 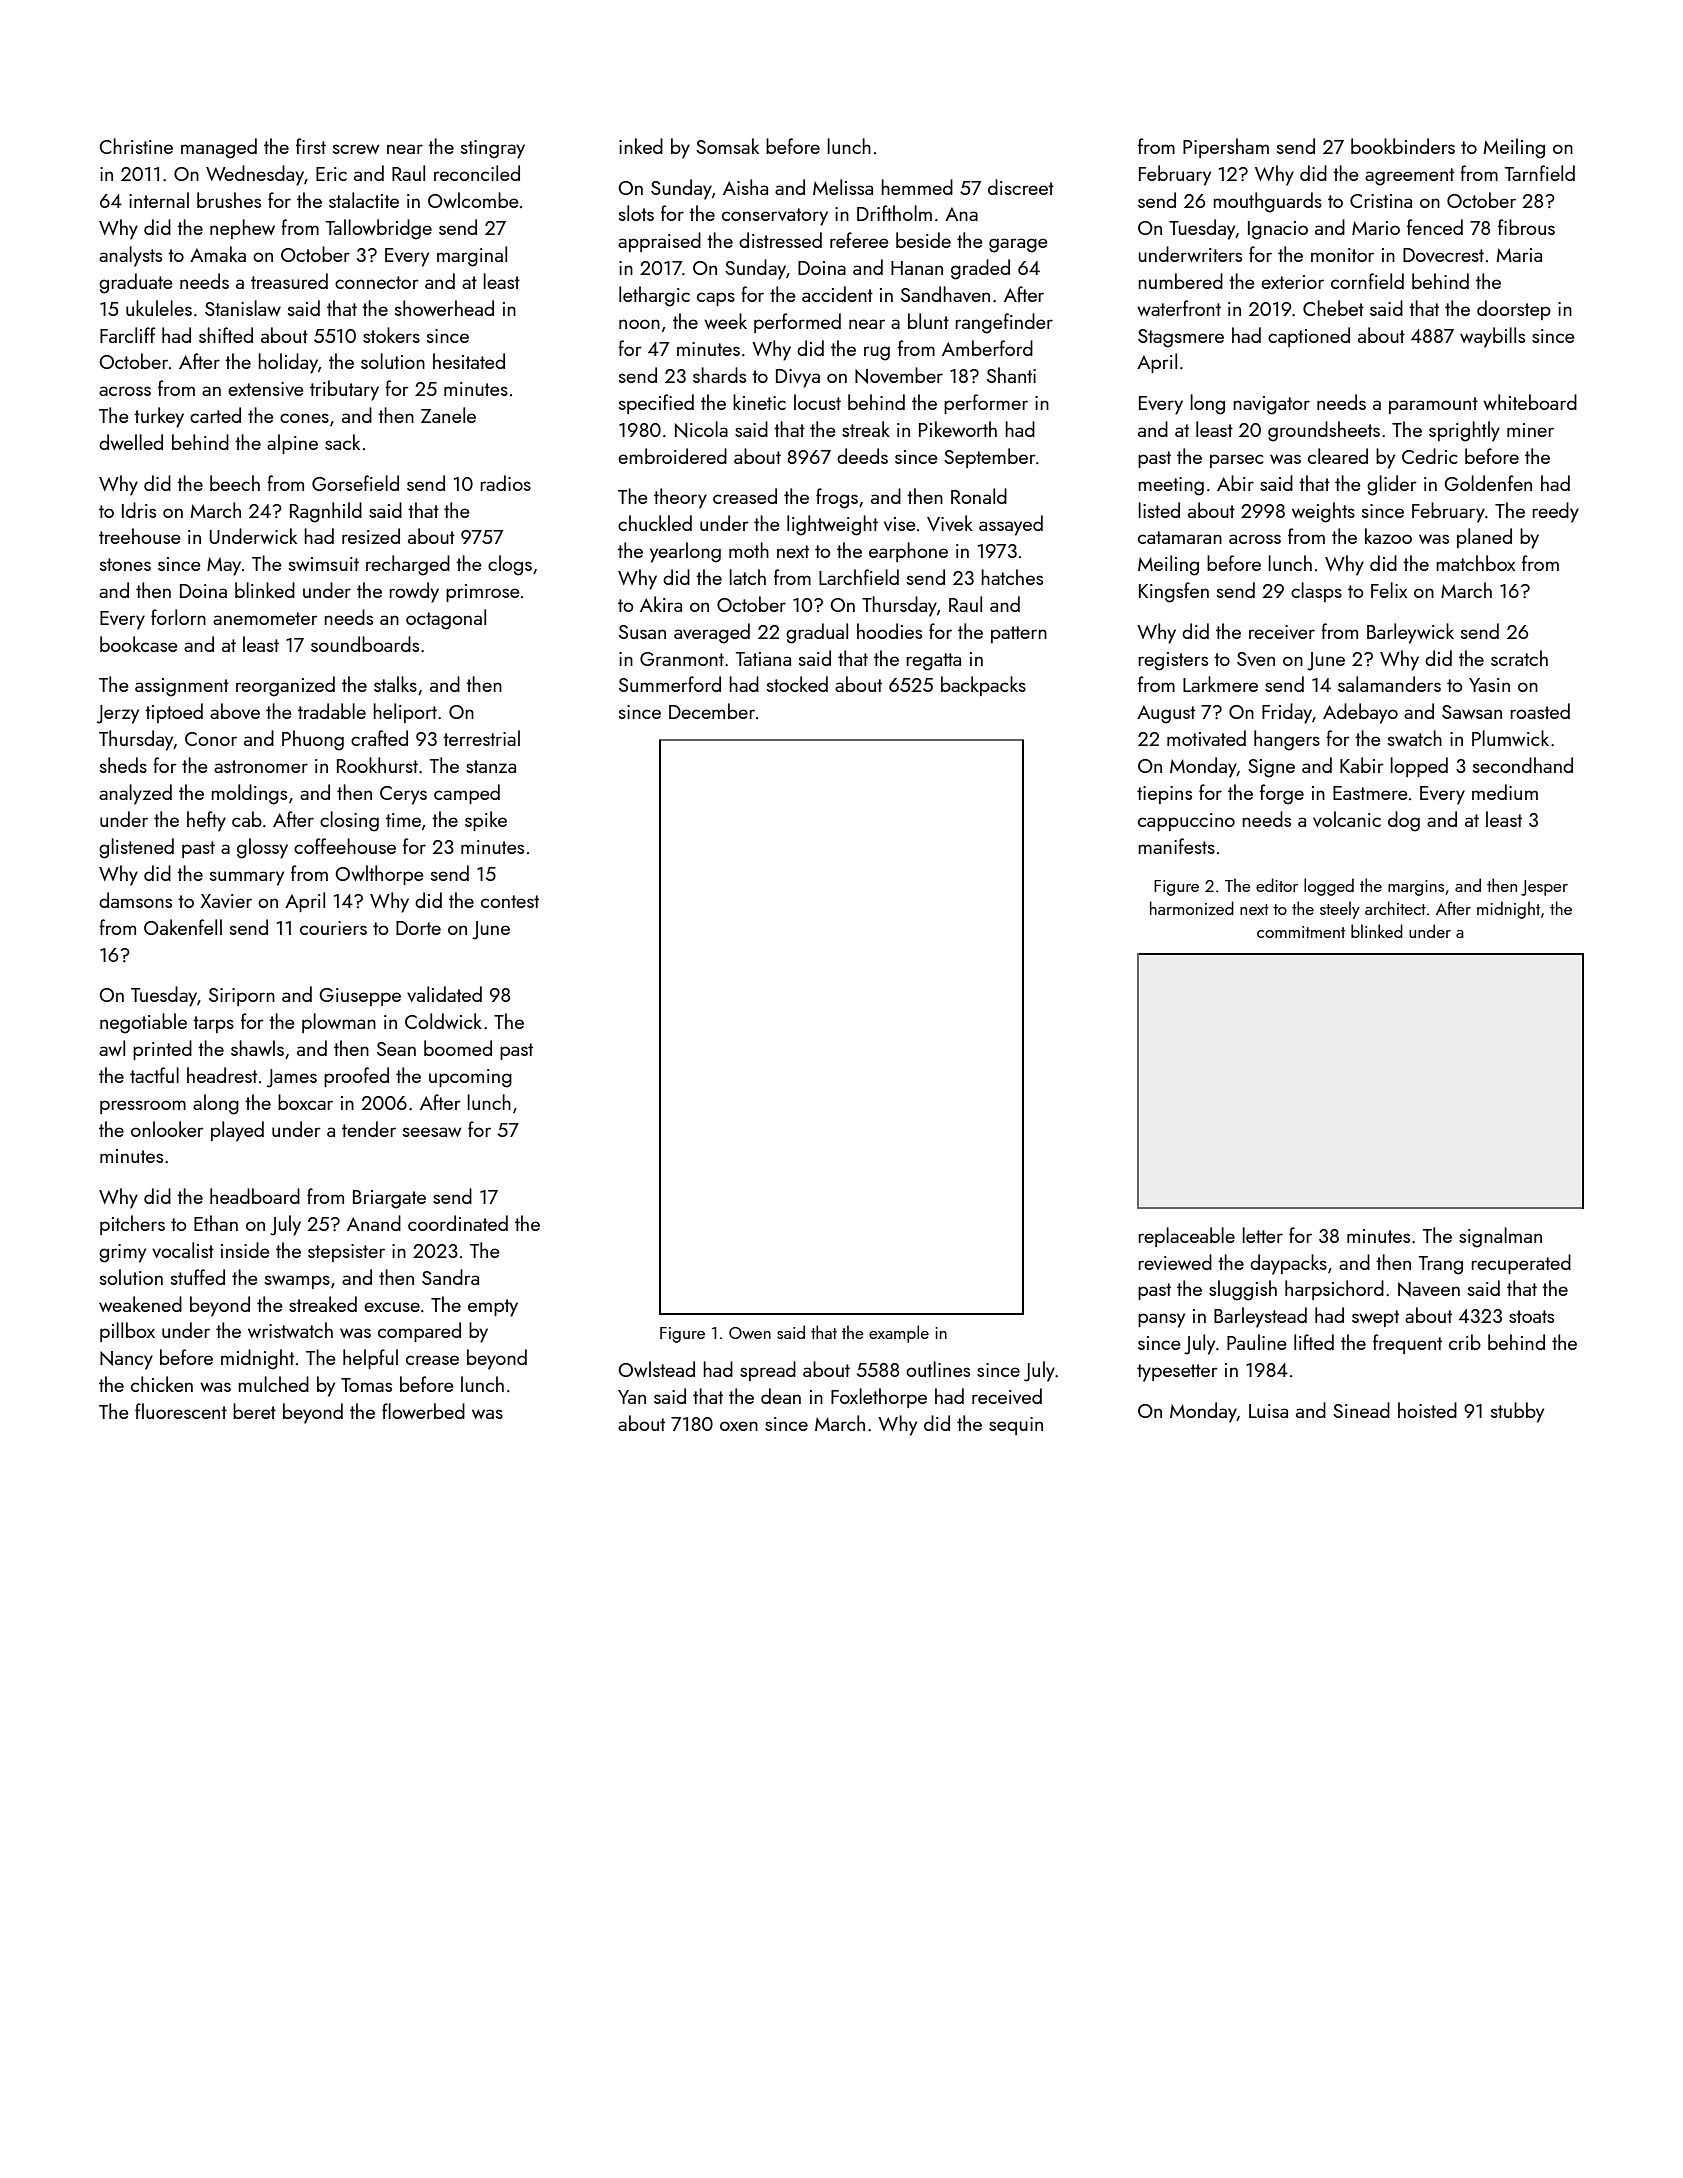 What do you see at coordinates (395, 684) in the screenshot?
I see `stalks` at bounding box center [395, 684].
